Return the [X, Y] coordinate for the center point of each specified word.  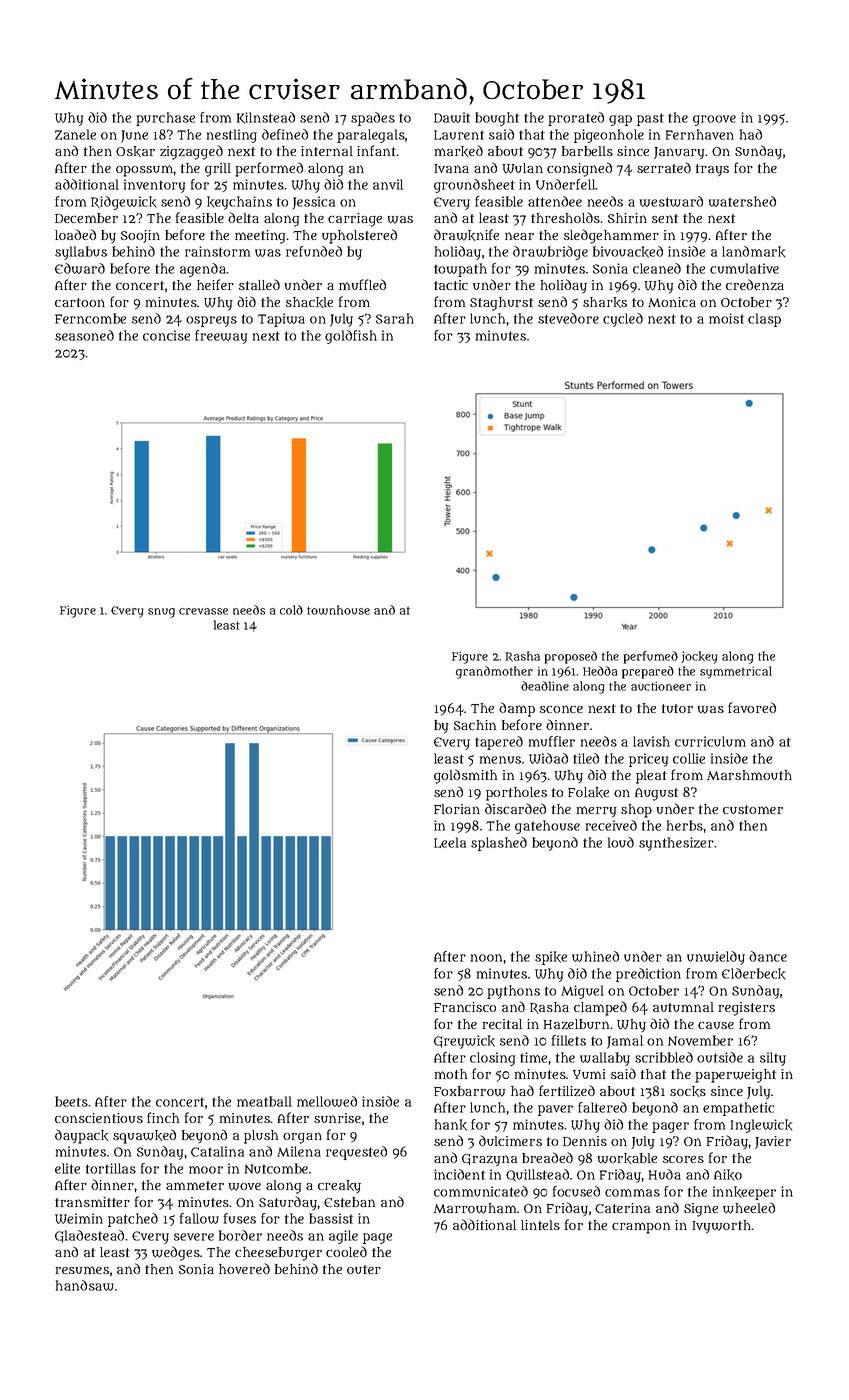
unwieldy [716, 958]
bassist [331, 1218]
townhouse [338, 610]
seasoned [84, 335]
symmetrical [736, 672]
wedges [176, 1253]
